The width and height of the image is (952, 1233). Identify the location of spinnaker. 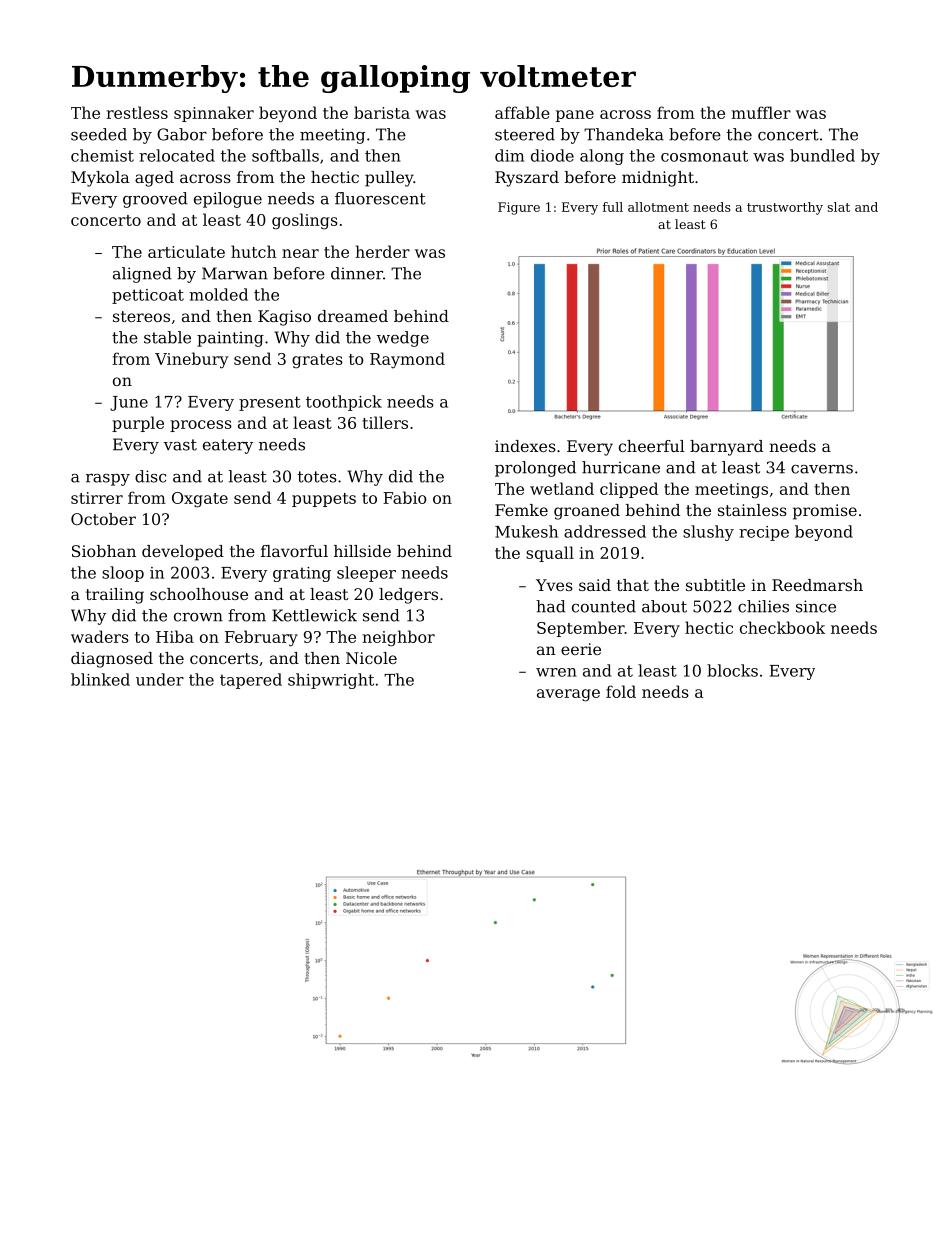
(214, 114).
